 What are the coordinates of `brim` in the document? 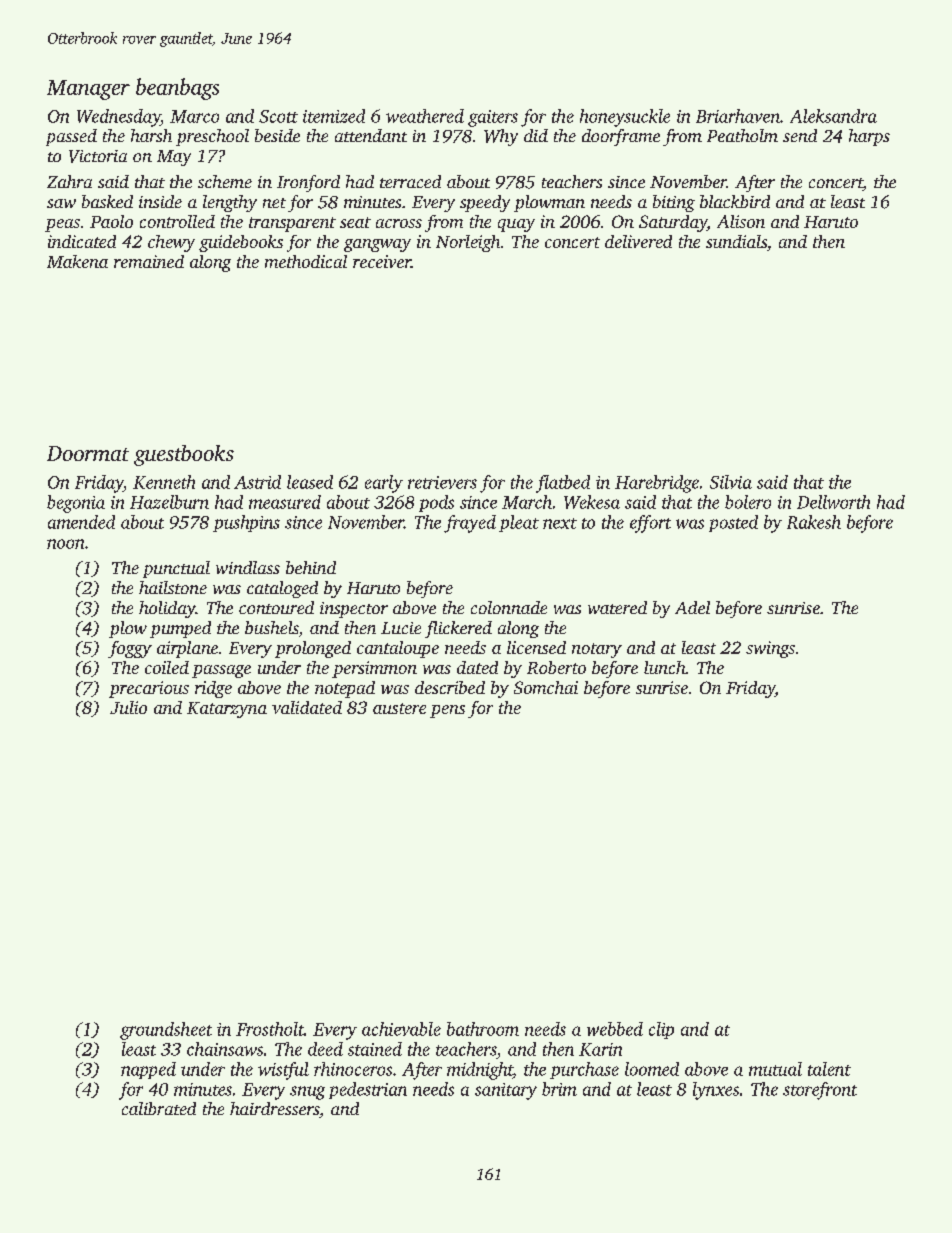 It's located at (559, 1089).
